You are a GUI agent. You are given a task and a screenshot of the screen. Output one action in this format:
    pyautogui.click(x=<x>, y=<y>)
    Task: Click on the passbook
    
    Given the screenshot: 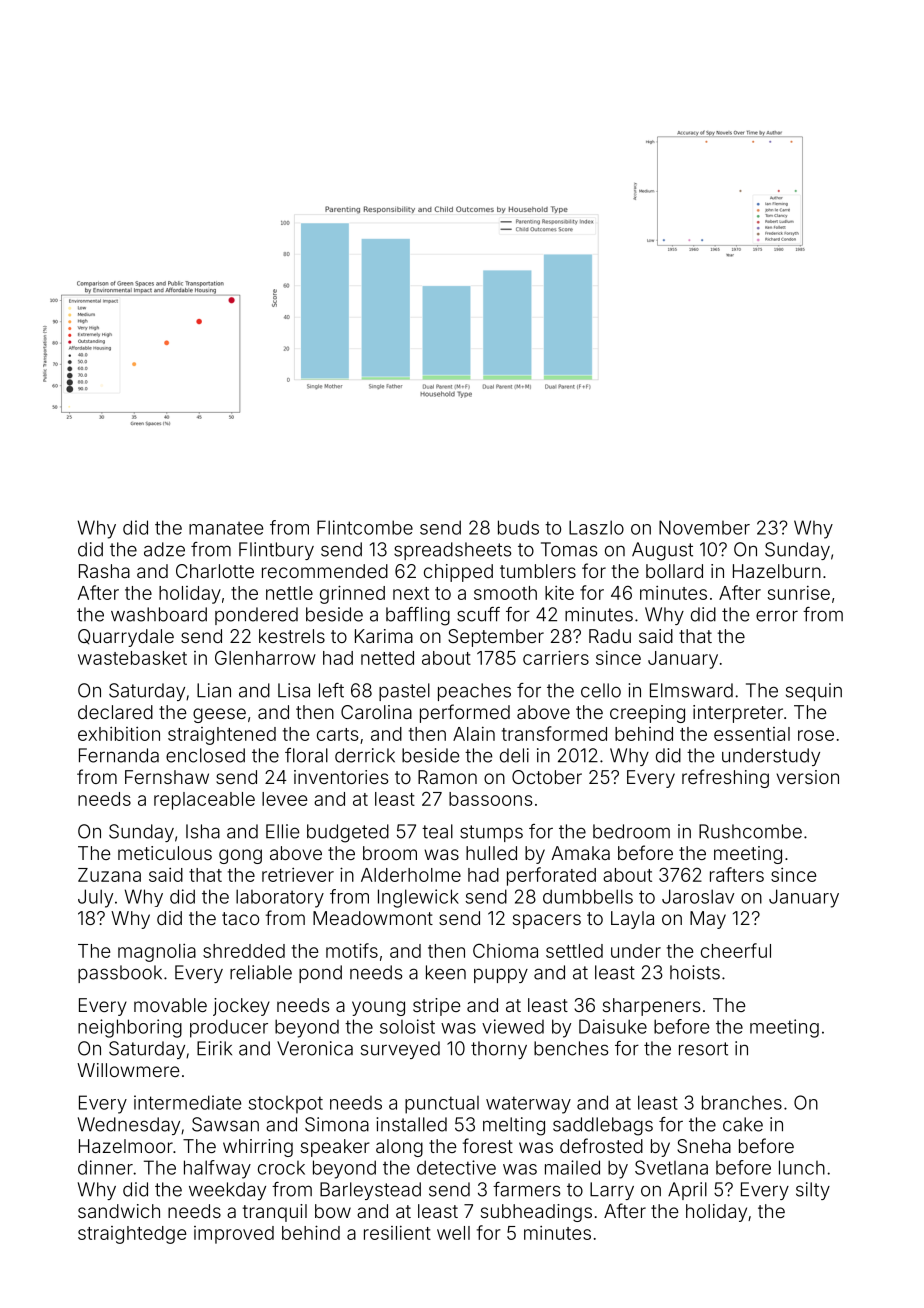 What is the action you would take?
    pyautogui.click(x=120, y=974)
